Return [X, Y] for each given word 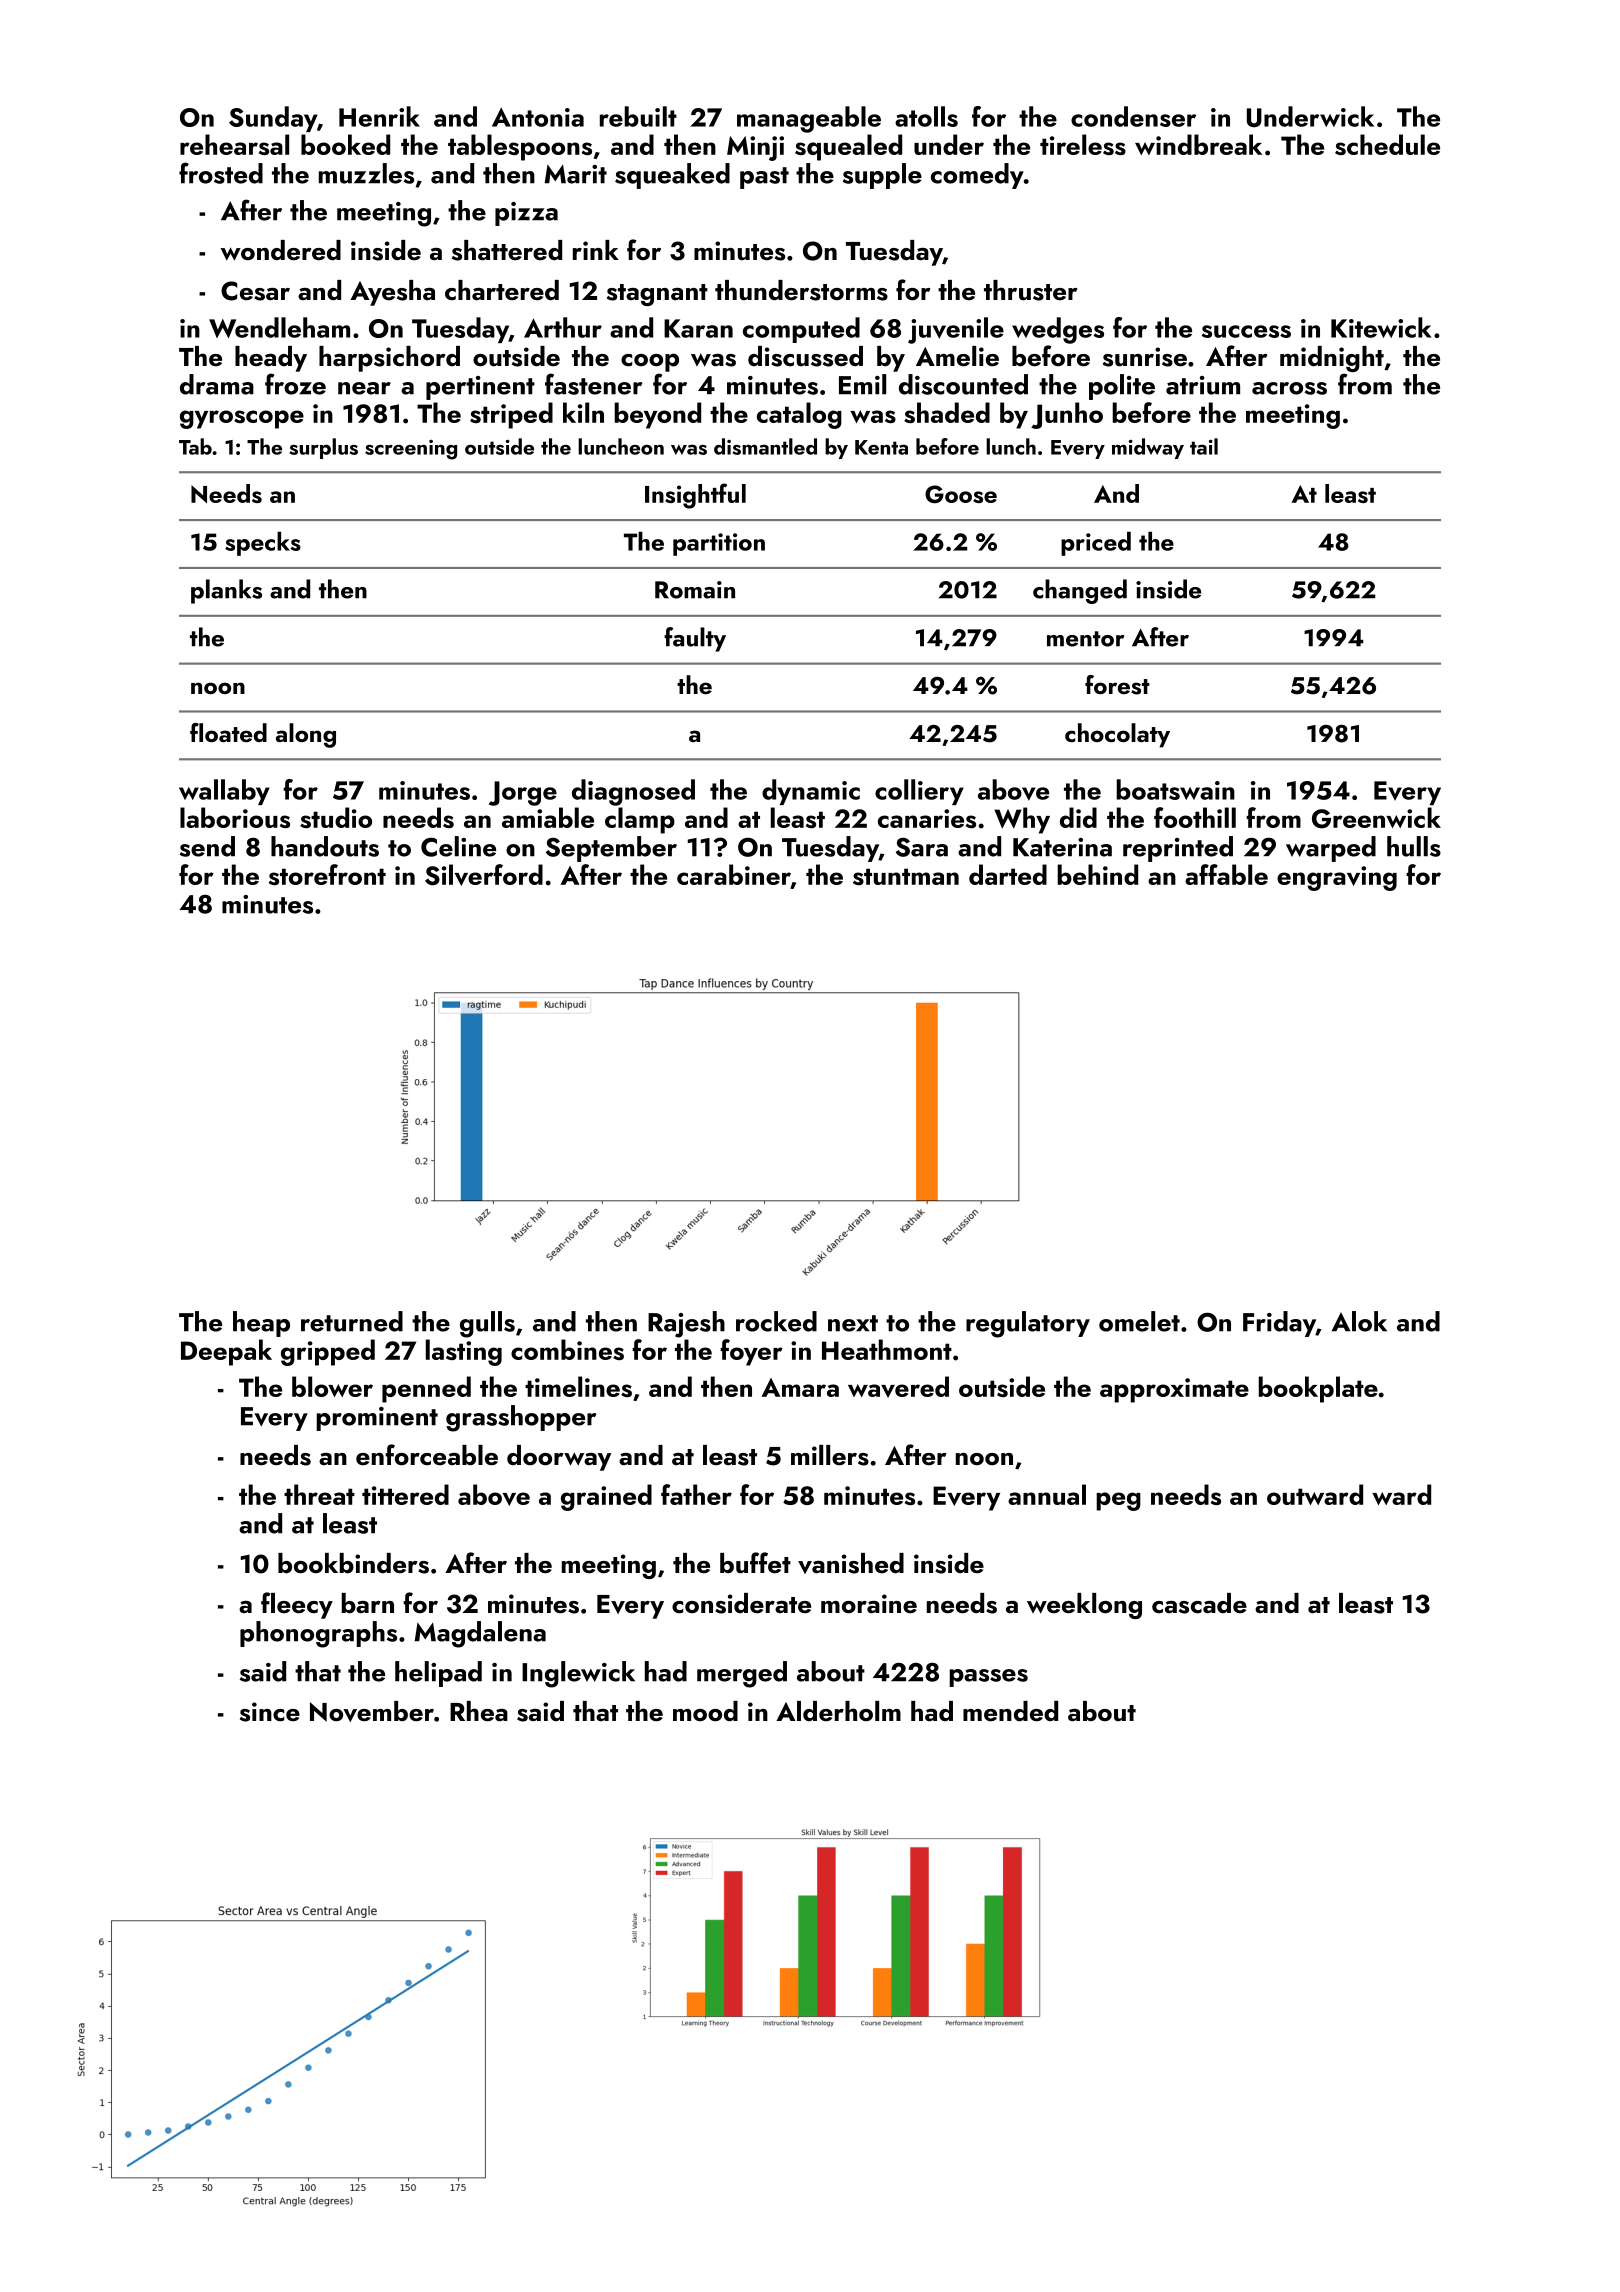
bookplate [1318, 1389]
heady [271, 359]
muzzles [366, 173]
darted [1008, 874]
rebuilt [638, 116]
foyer [751, 1352]
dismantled [765, 446]
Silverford [484, 875]
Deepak [226, 1352]
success [1246, 331]
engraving [1337, 878]
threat [319, 1494]
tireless [1083, 144]
